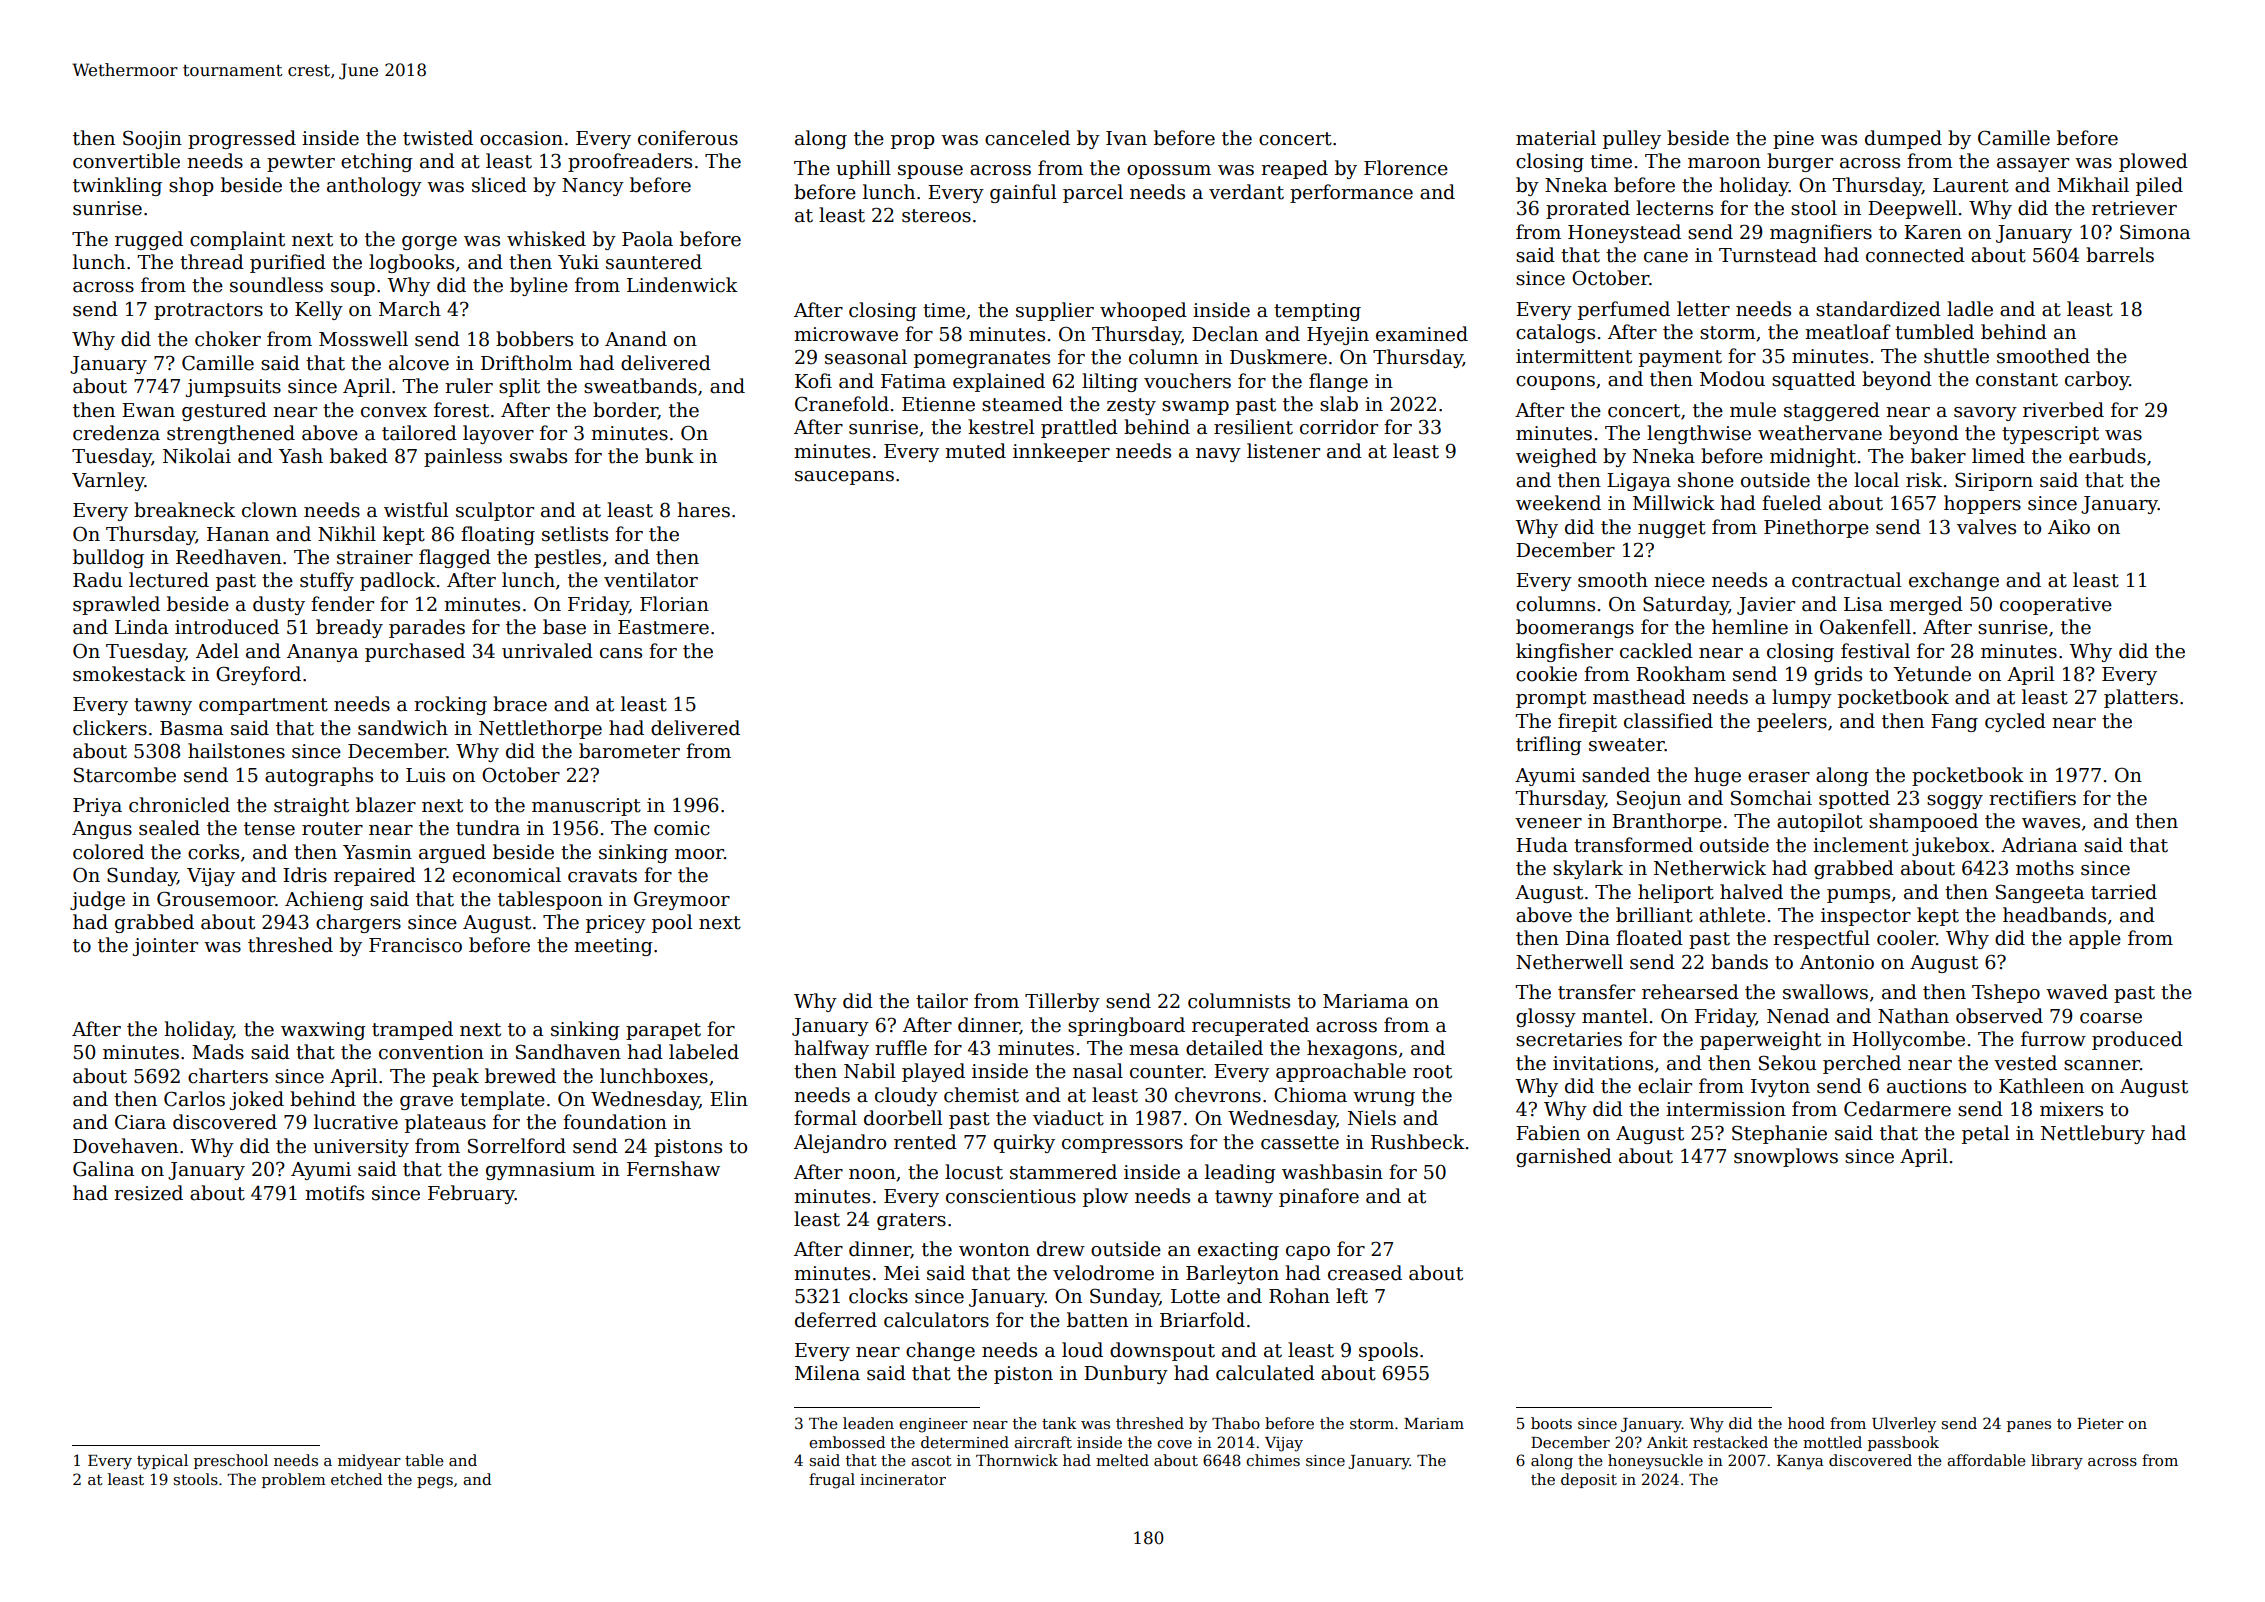 The width and height of the screenshot is (2265, 1602). I want to click on prop, so click(913, 142).
